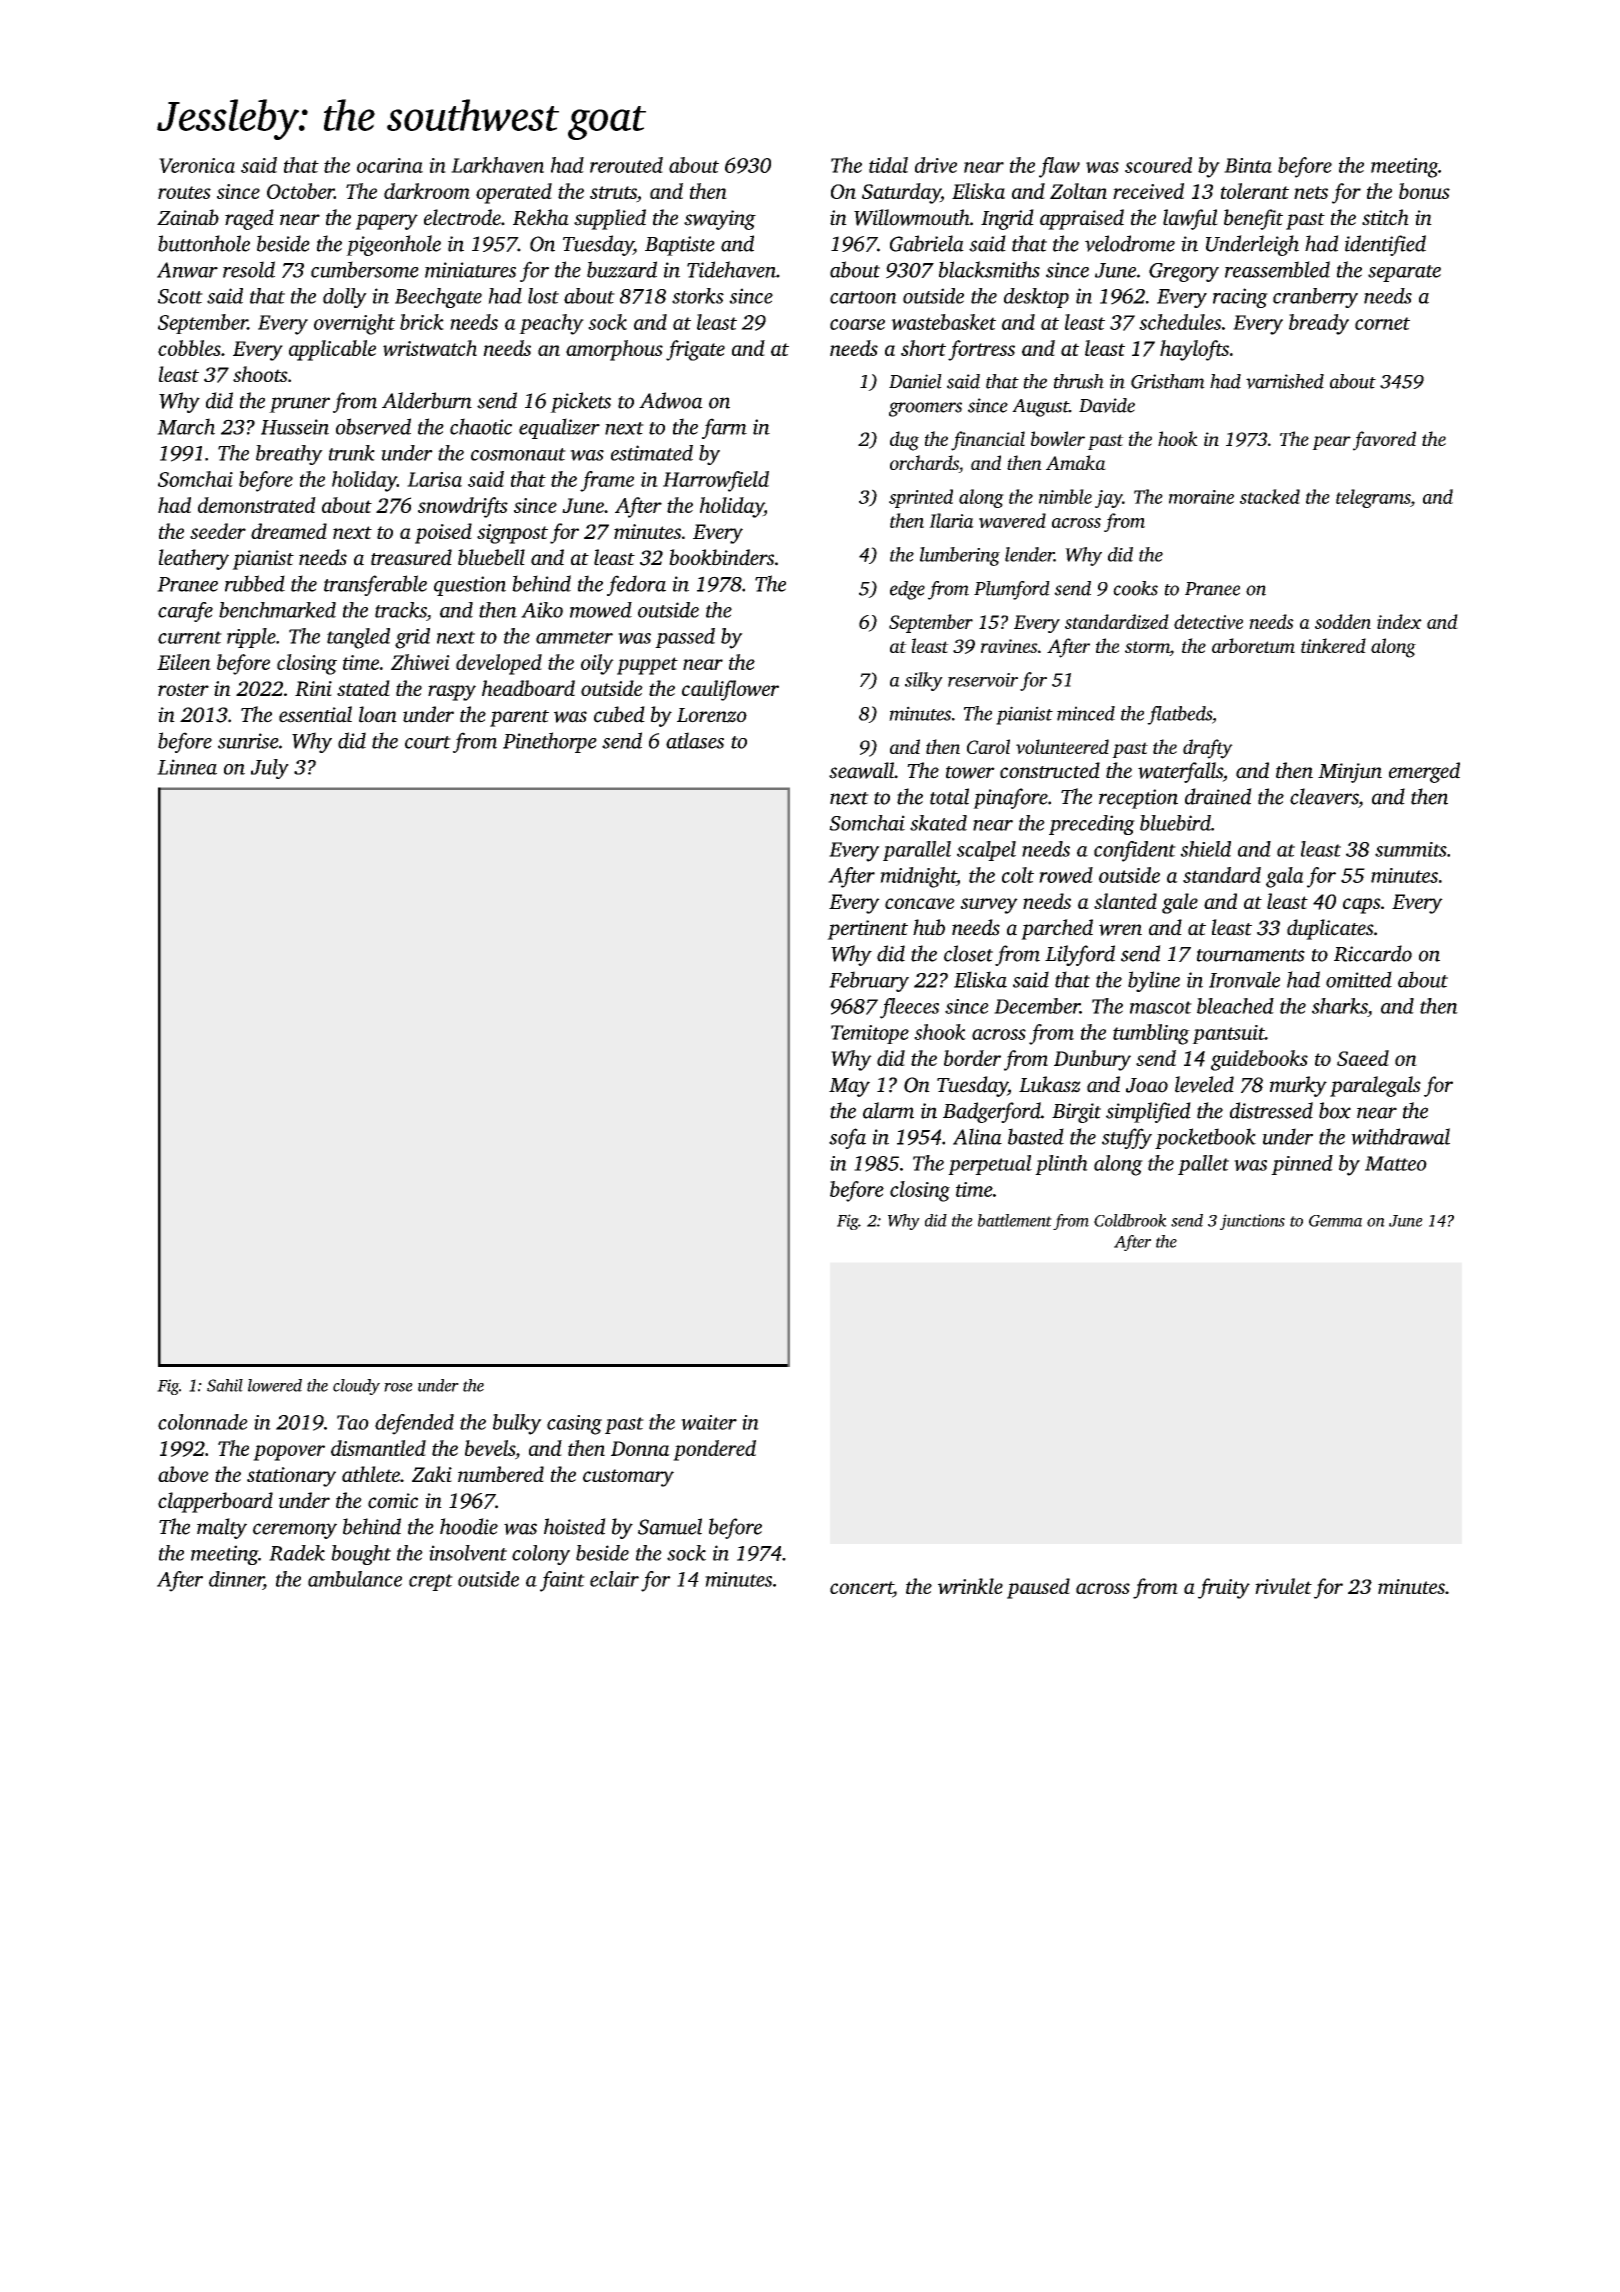  I want to click on Binta, so click(1248, 165).
